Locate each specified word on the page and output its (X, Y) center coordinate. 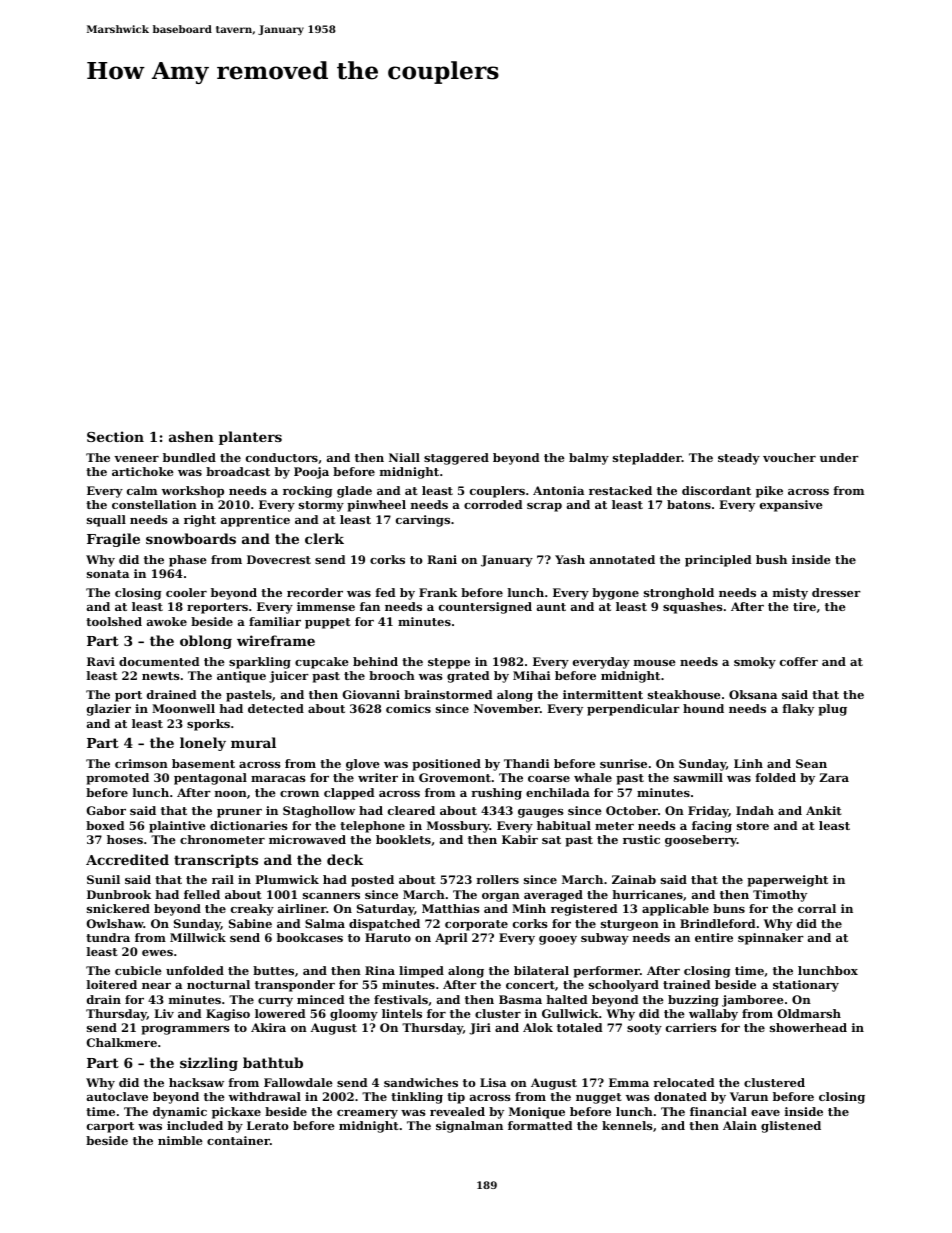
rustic (641, 839)
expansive (791, 506)
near (156, 986)
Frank (438, 592)
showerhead (808, 1027)
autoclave (117, 1096)
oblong (206, 642)
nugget (599, 1098)
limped (421, 972)
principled (718, 561)
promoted (117, 779)
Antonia (558, 490)
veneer (136, 459)
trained (687, 984)
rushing (496, 794)
